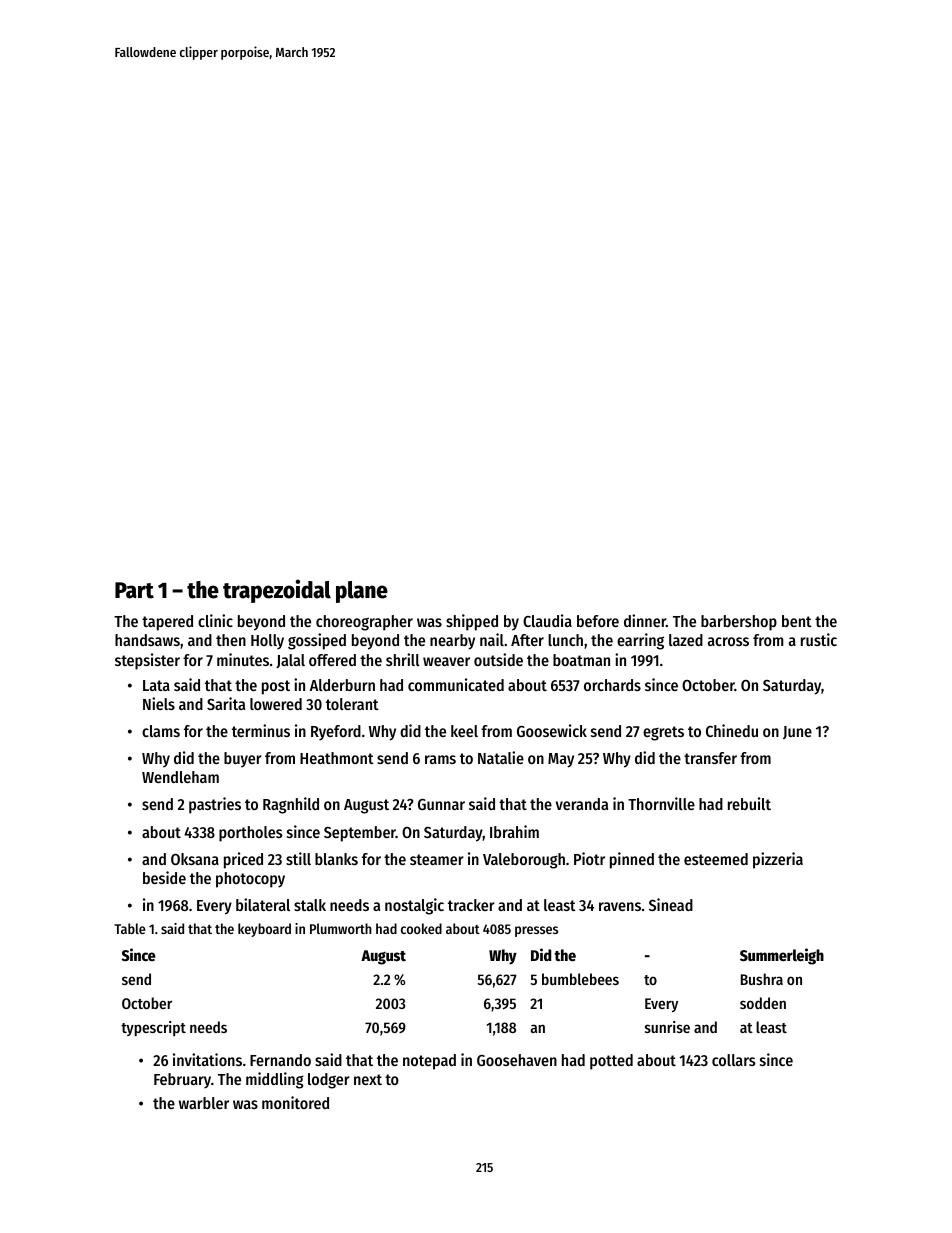 The width and height of the screenshot is (952, 1233). Describe the element at coordinates (797, 621) in the screenshot. I see `bent` at that location.
